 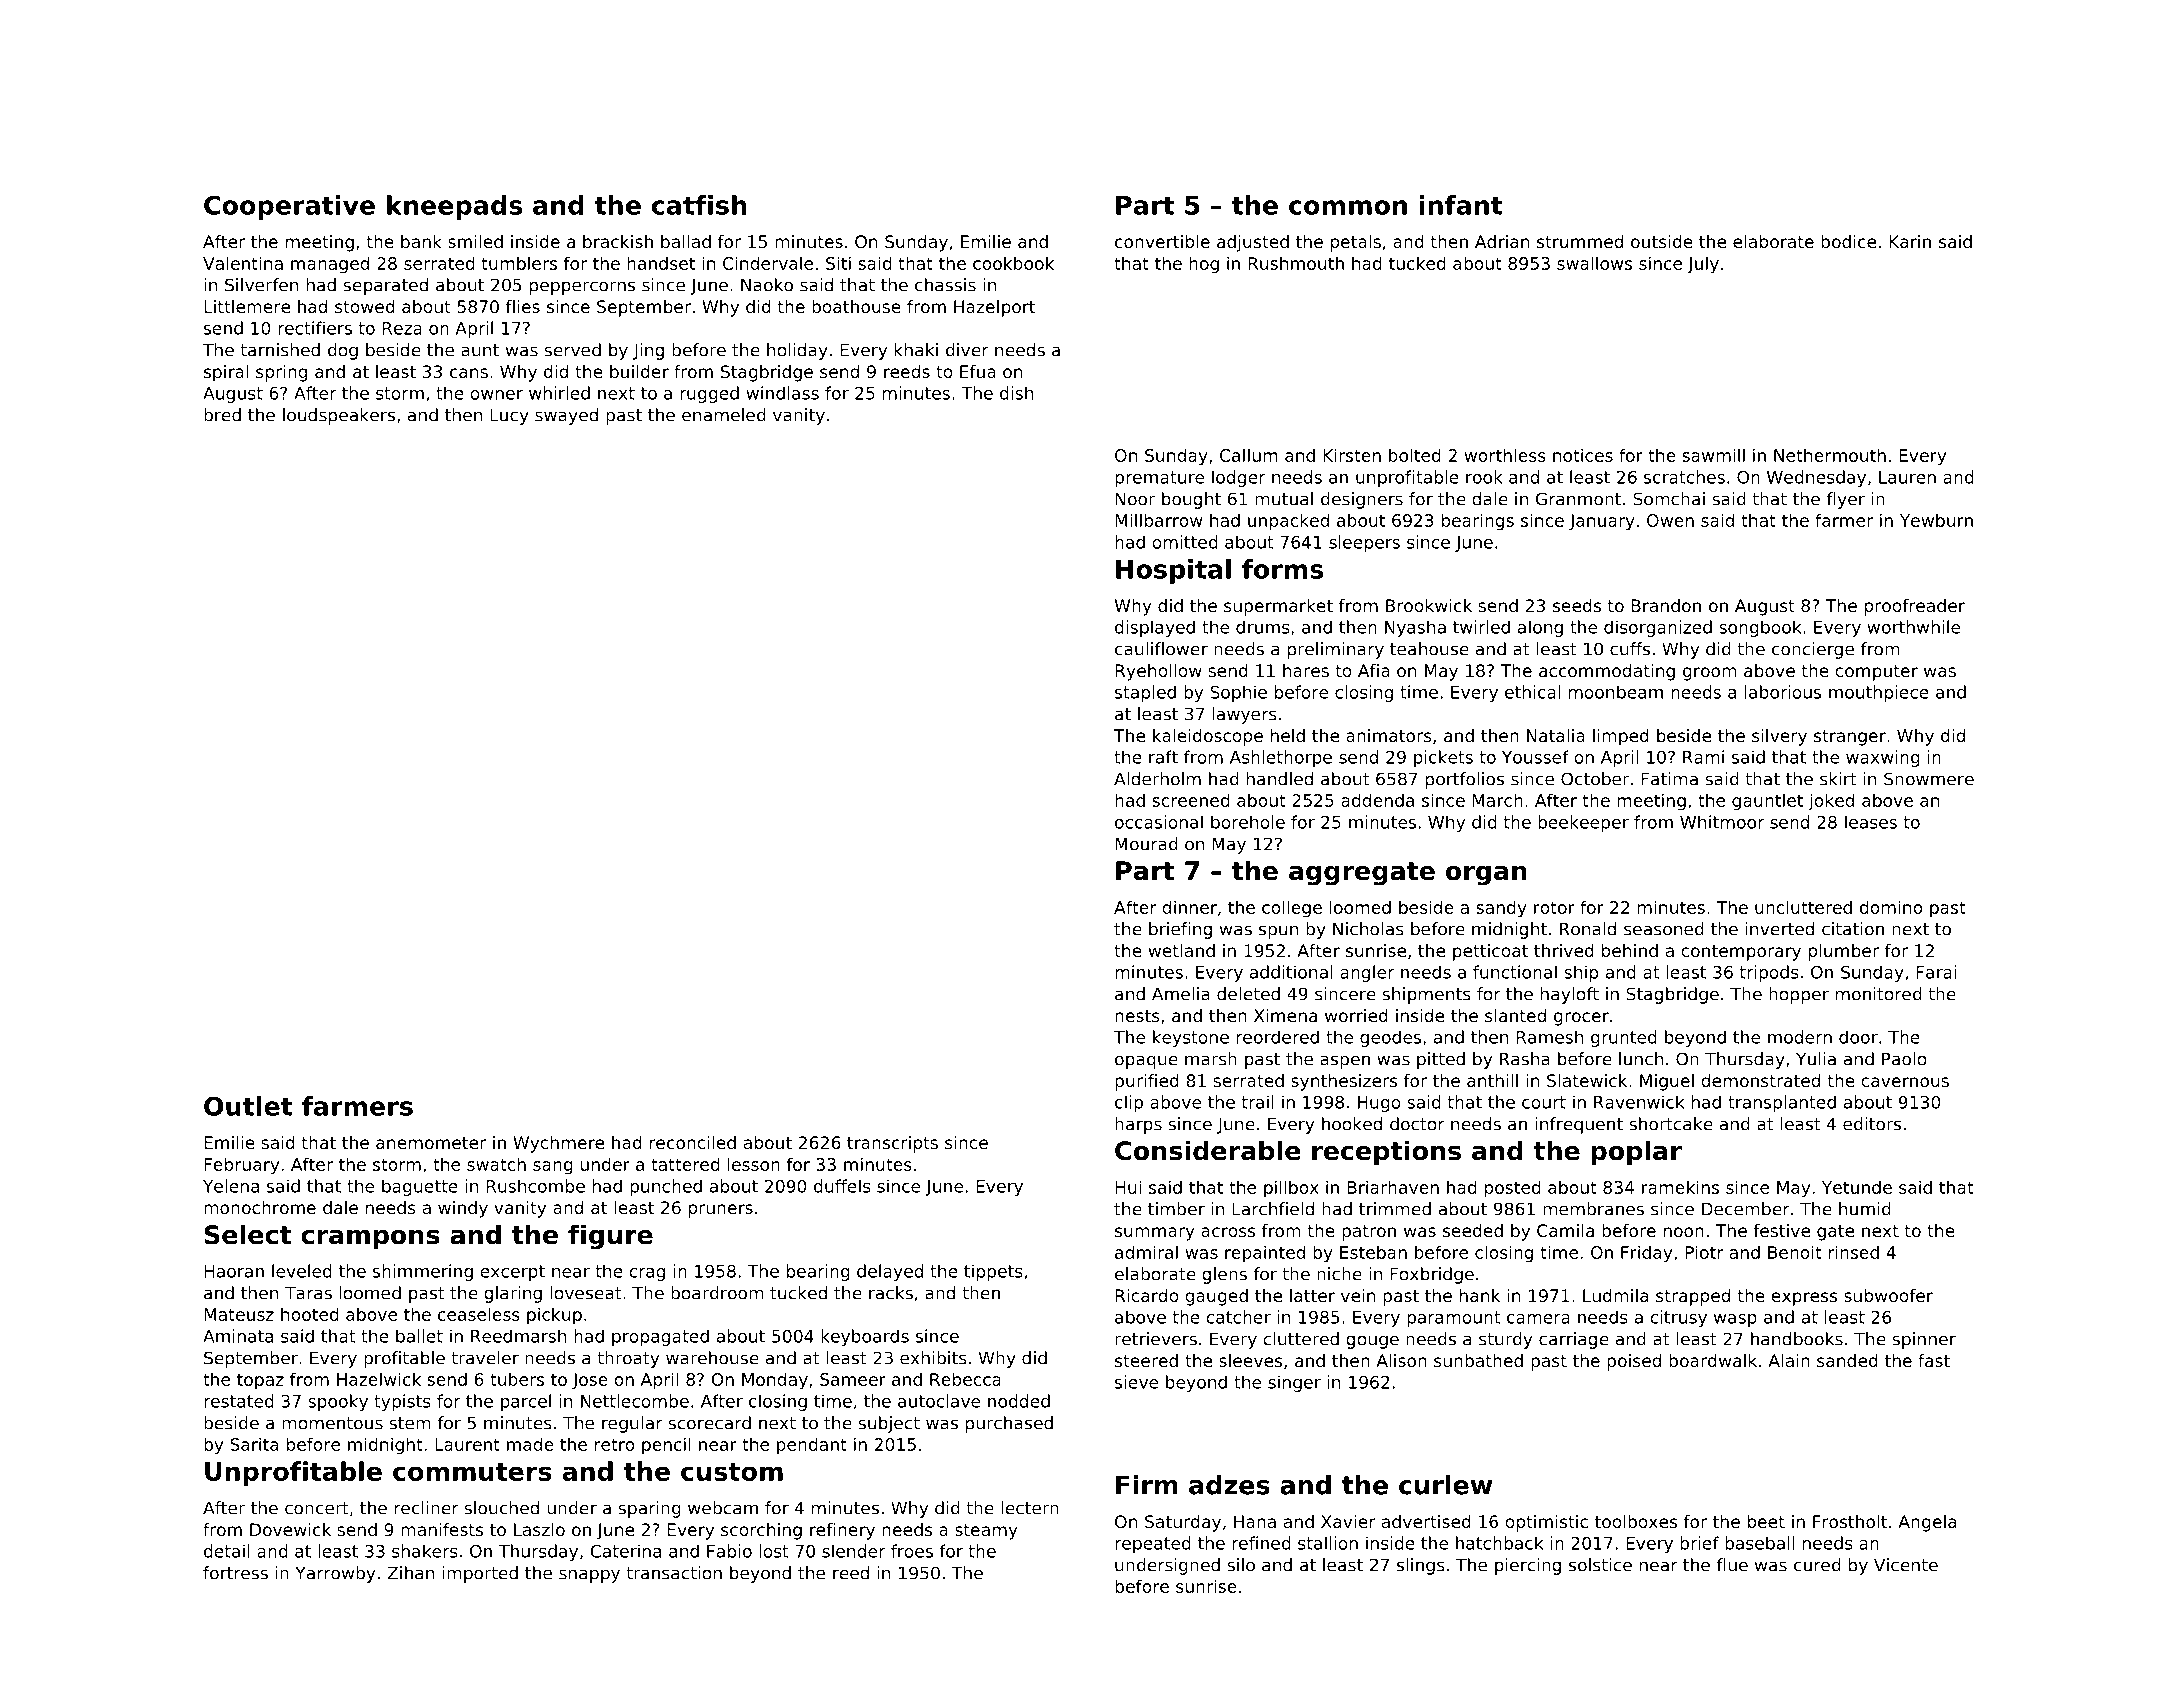 I want to click on transcripts, so click(x=892, y=1144).
